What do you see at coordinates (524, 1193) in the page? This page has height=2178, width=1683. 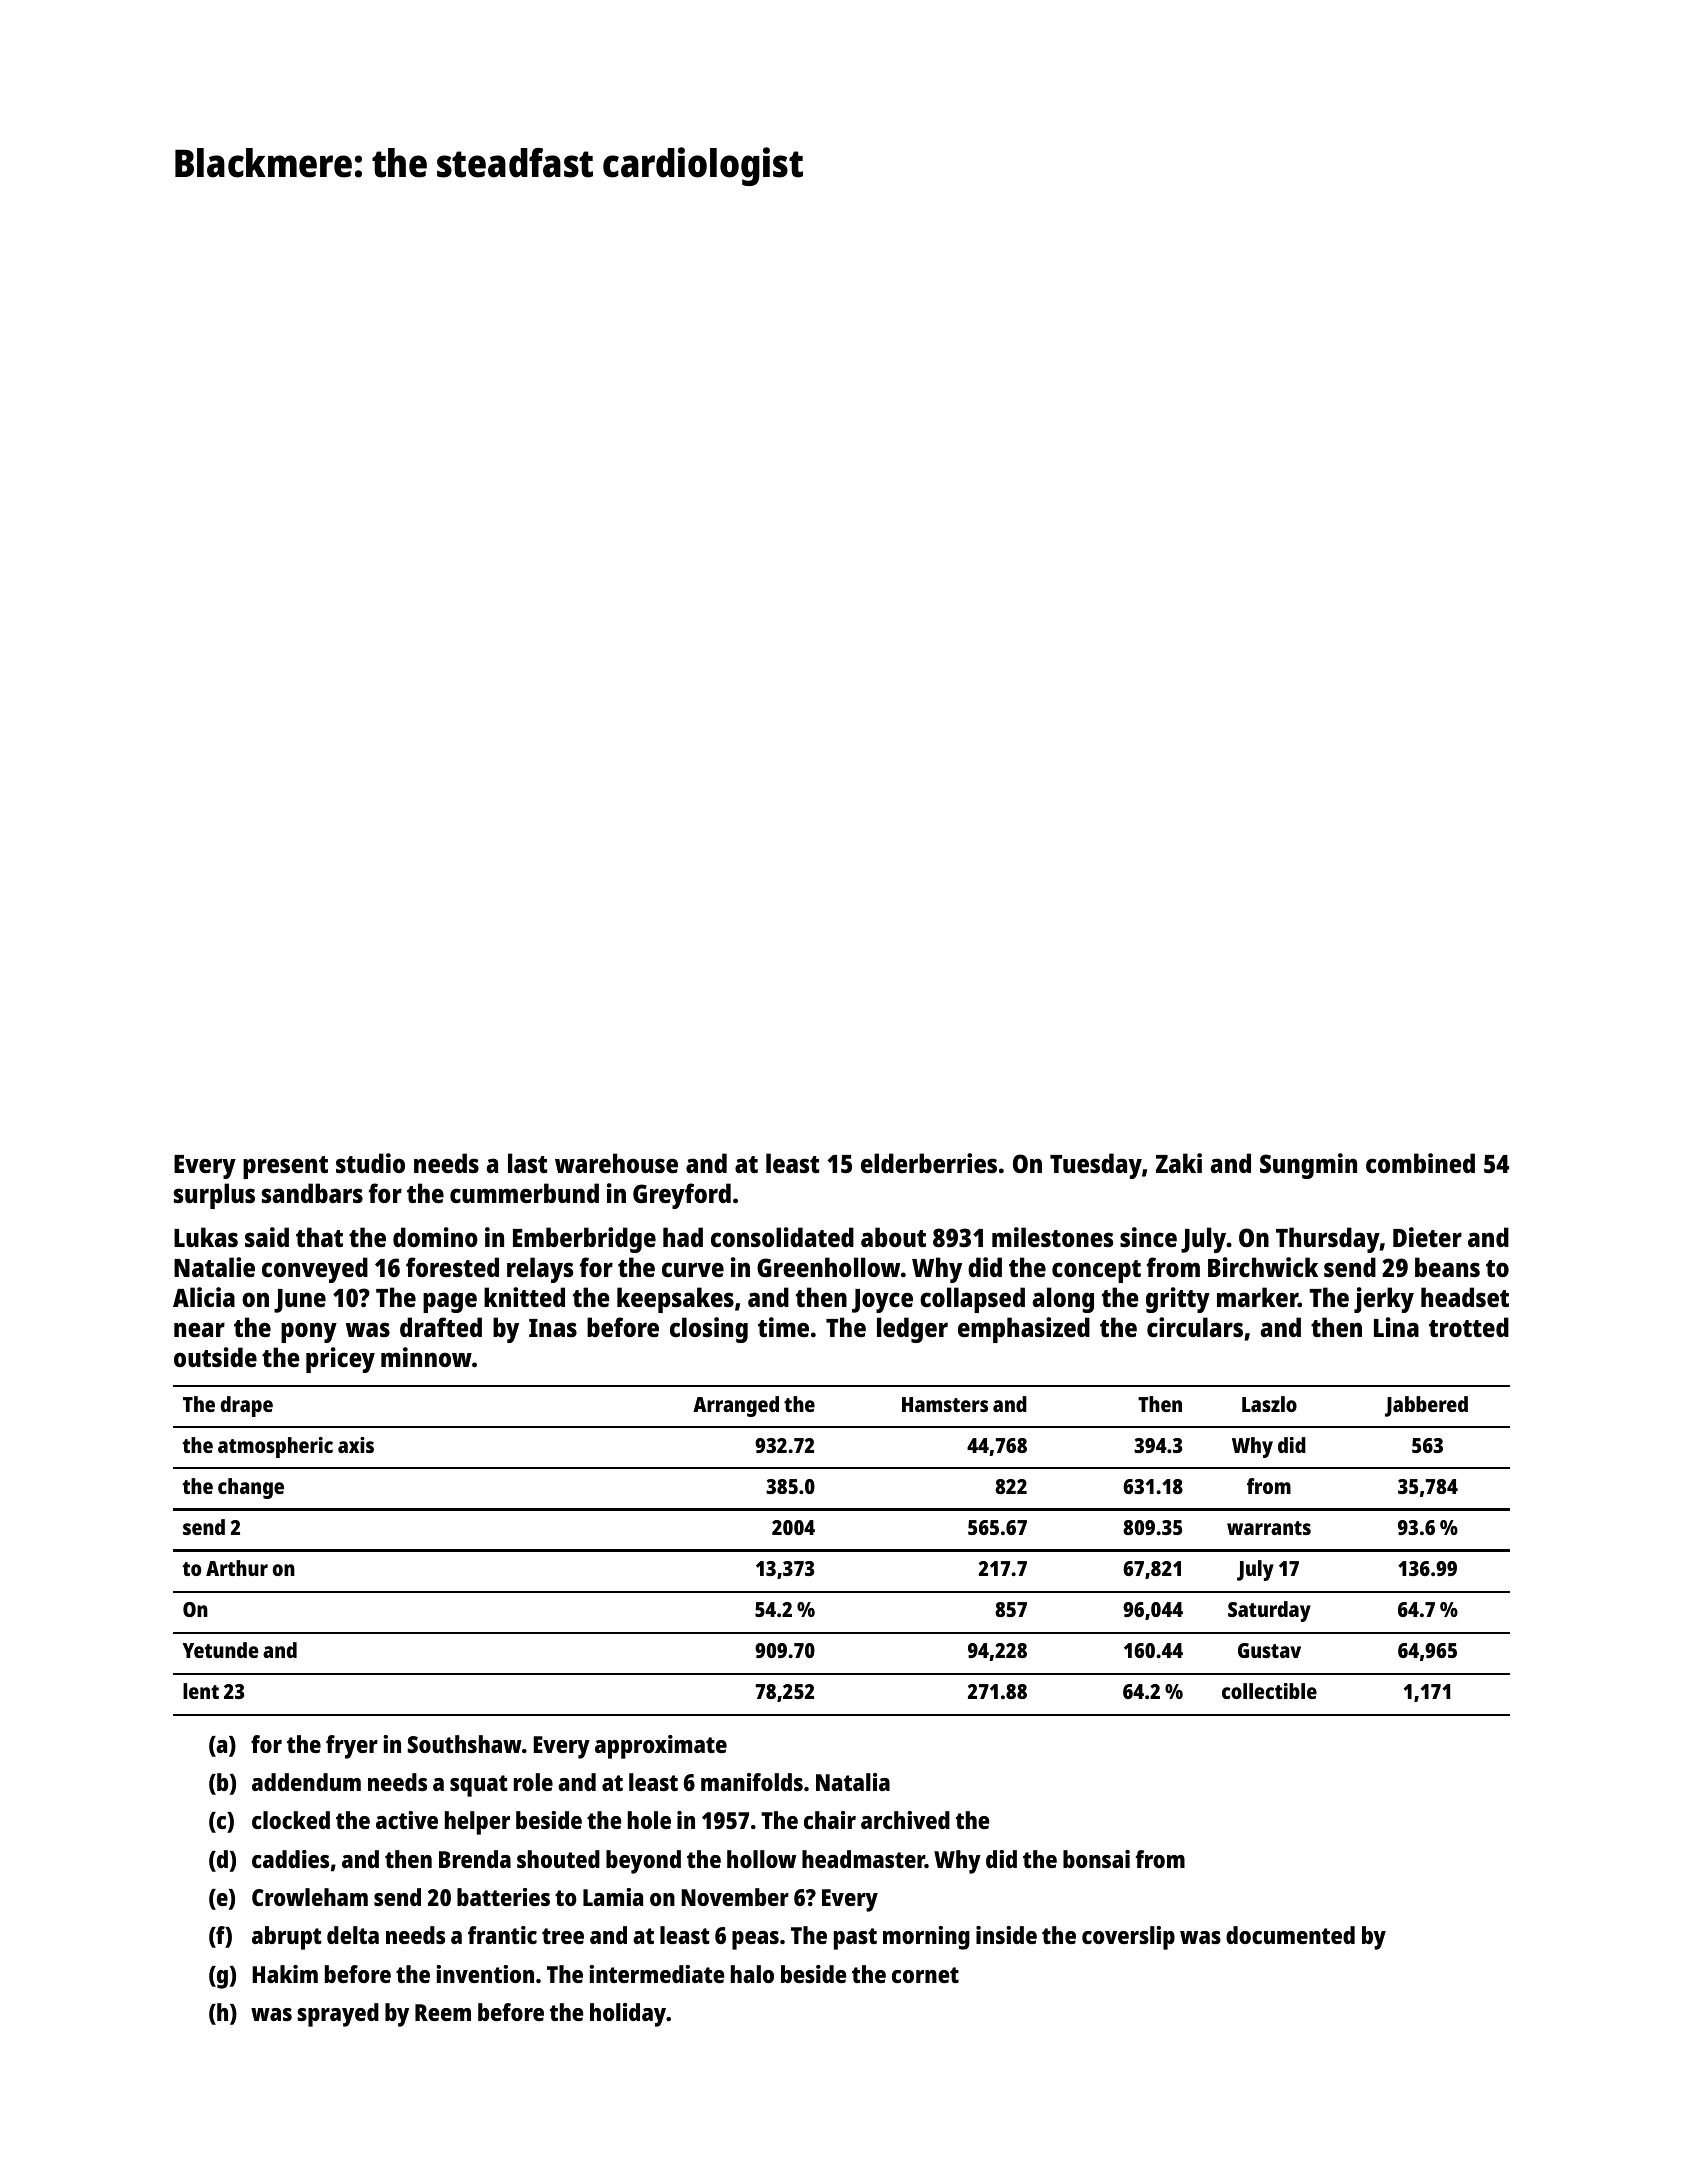 I see `cummerbund` at bounding box center [524, 1193].
